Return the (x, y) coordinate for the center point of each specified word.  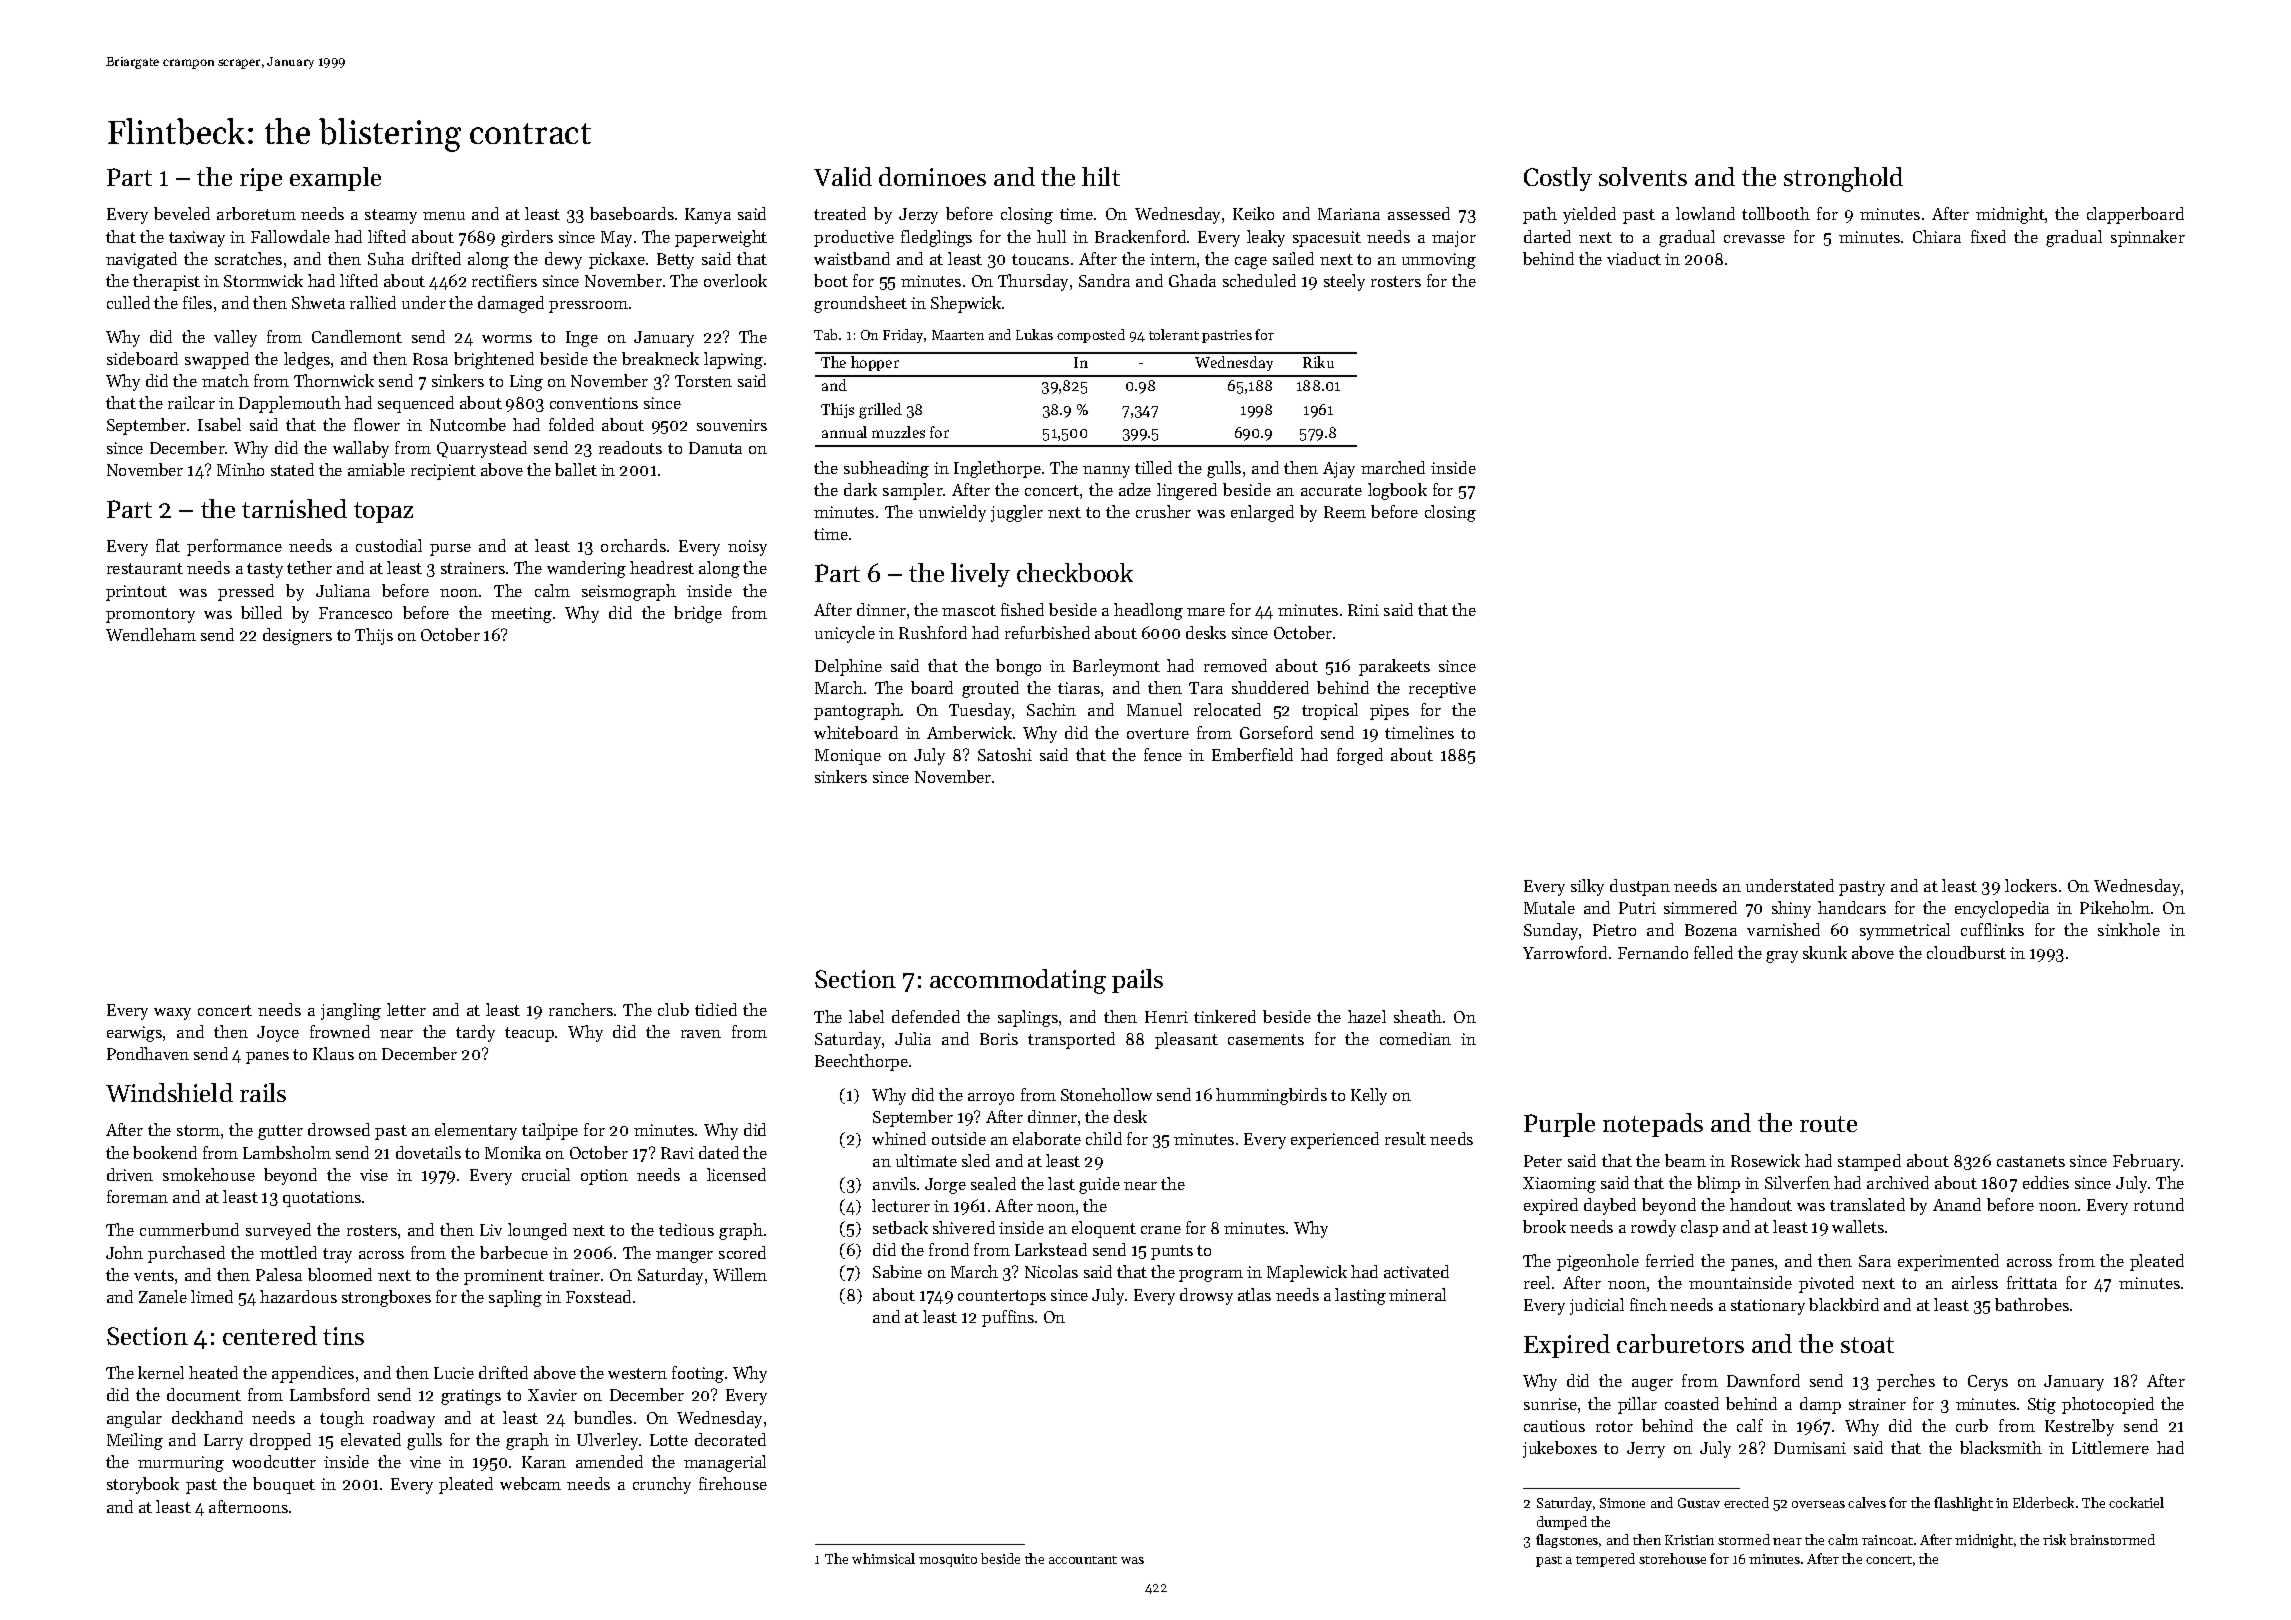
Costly (1558, 179)
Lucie (454, 1373)
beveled (182, 213)
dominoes (932, 176)
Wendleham (151, 634)
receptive (1442, 690)
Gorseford (1276, 732)
